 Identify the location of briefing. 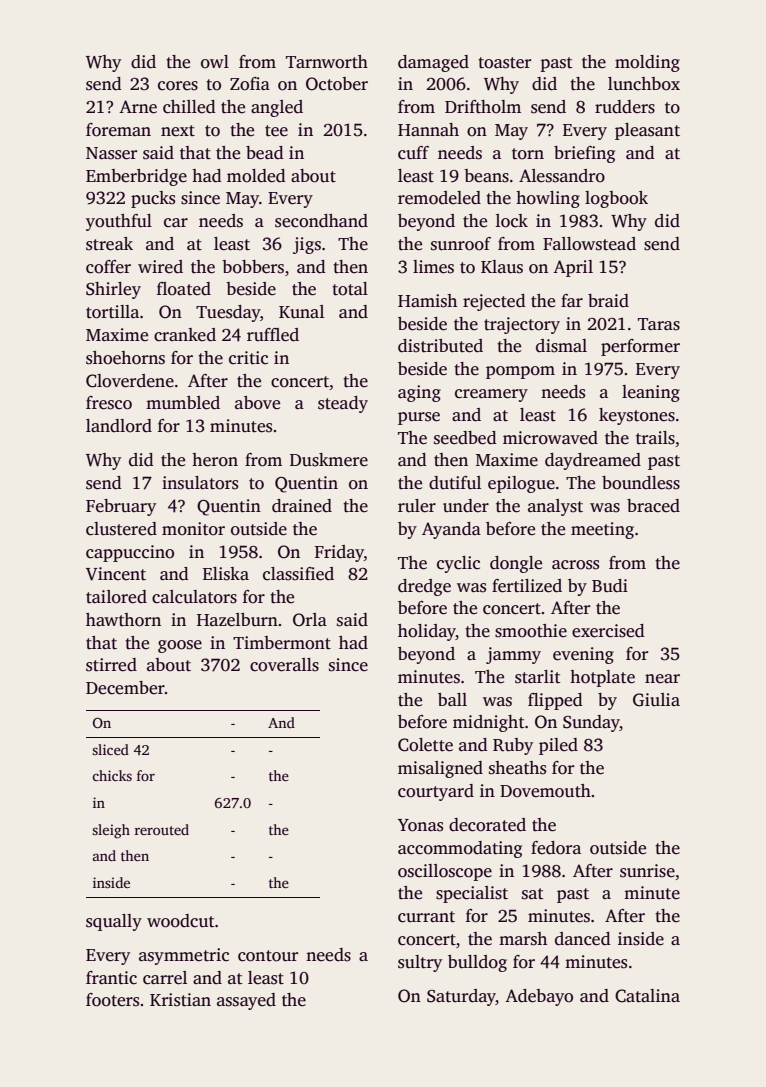
(584, 154).
